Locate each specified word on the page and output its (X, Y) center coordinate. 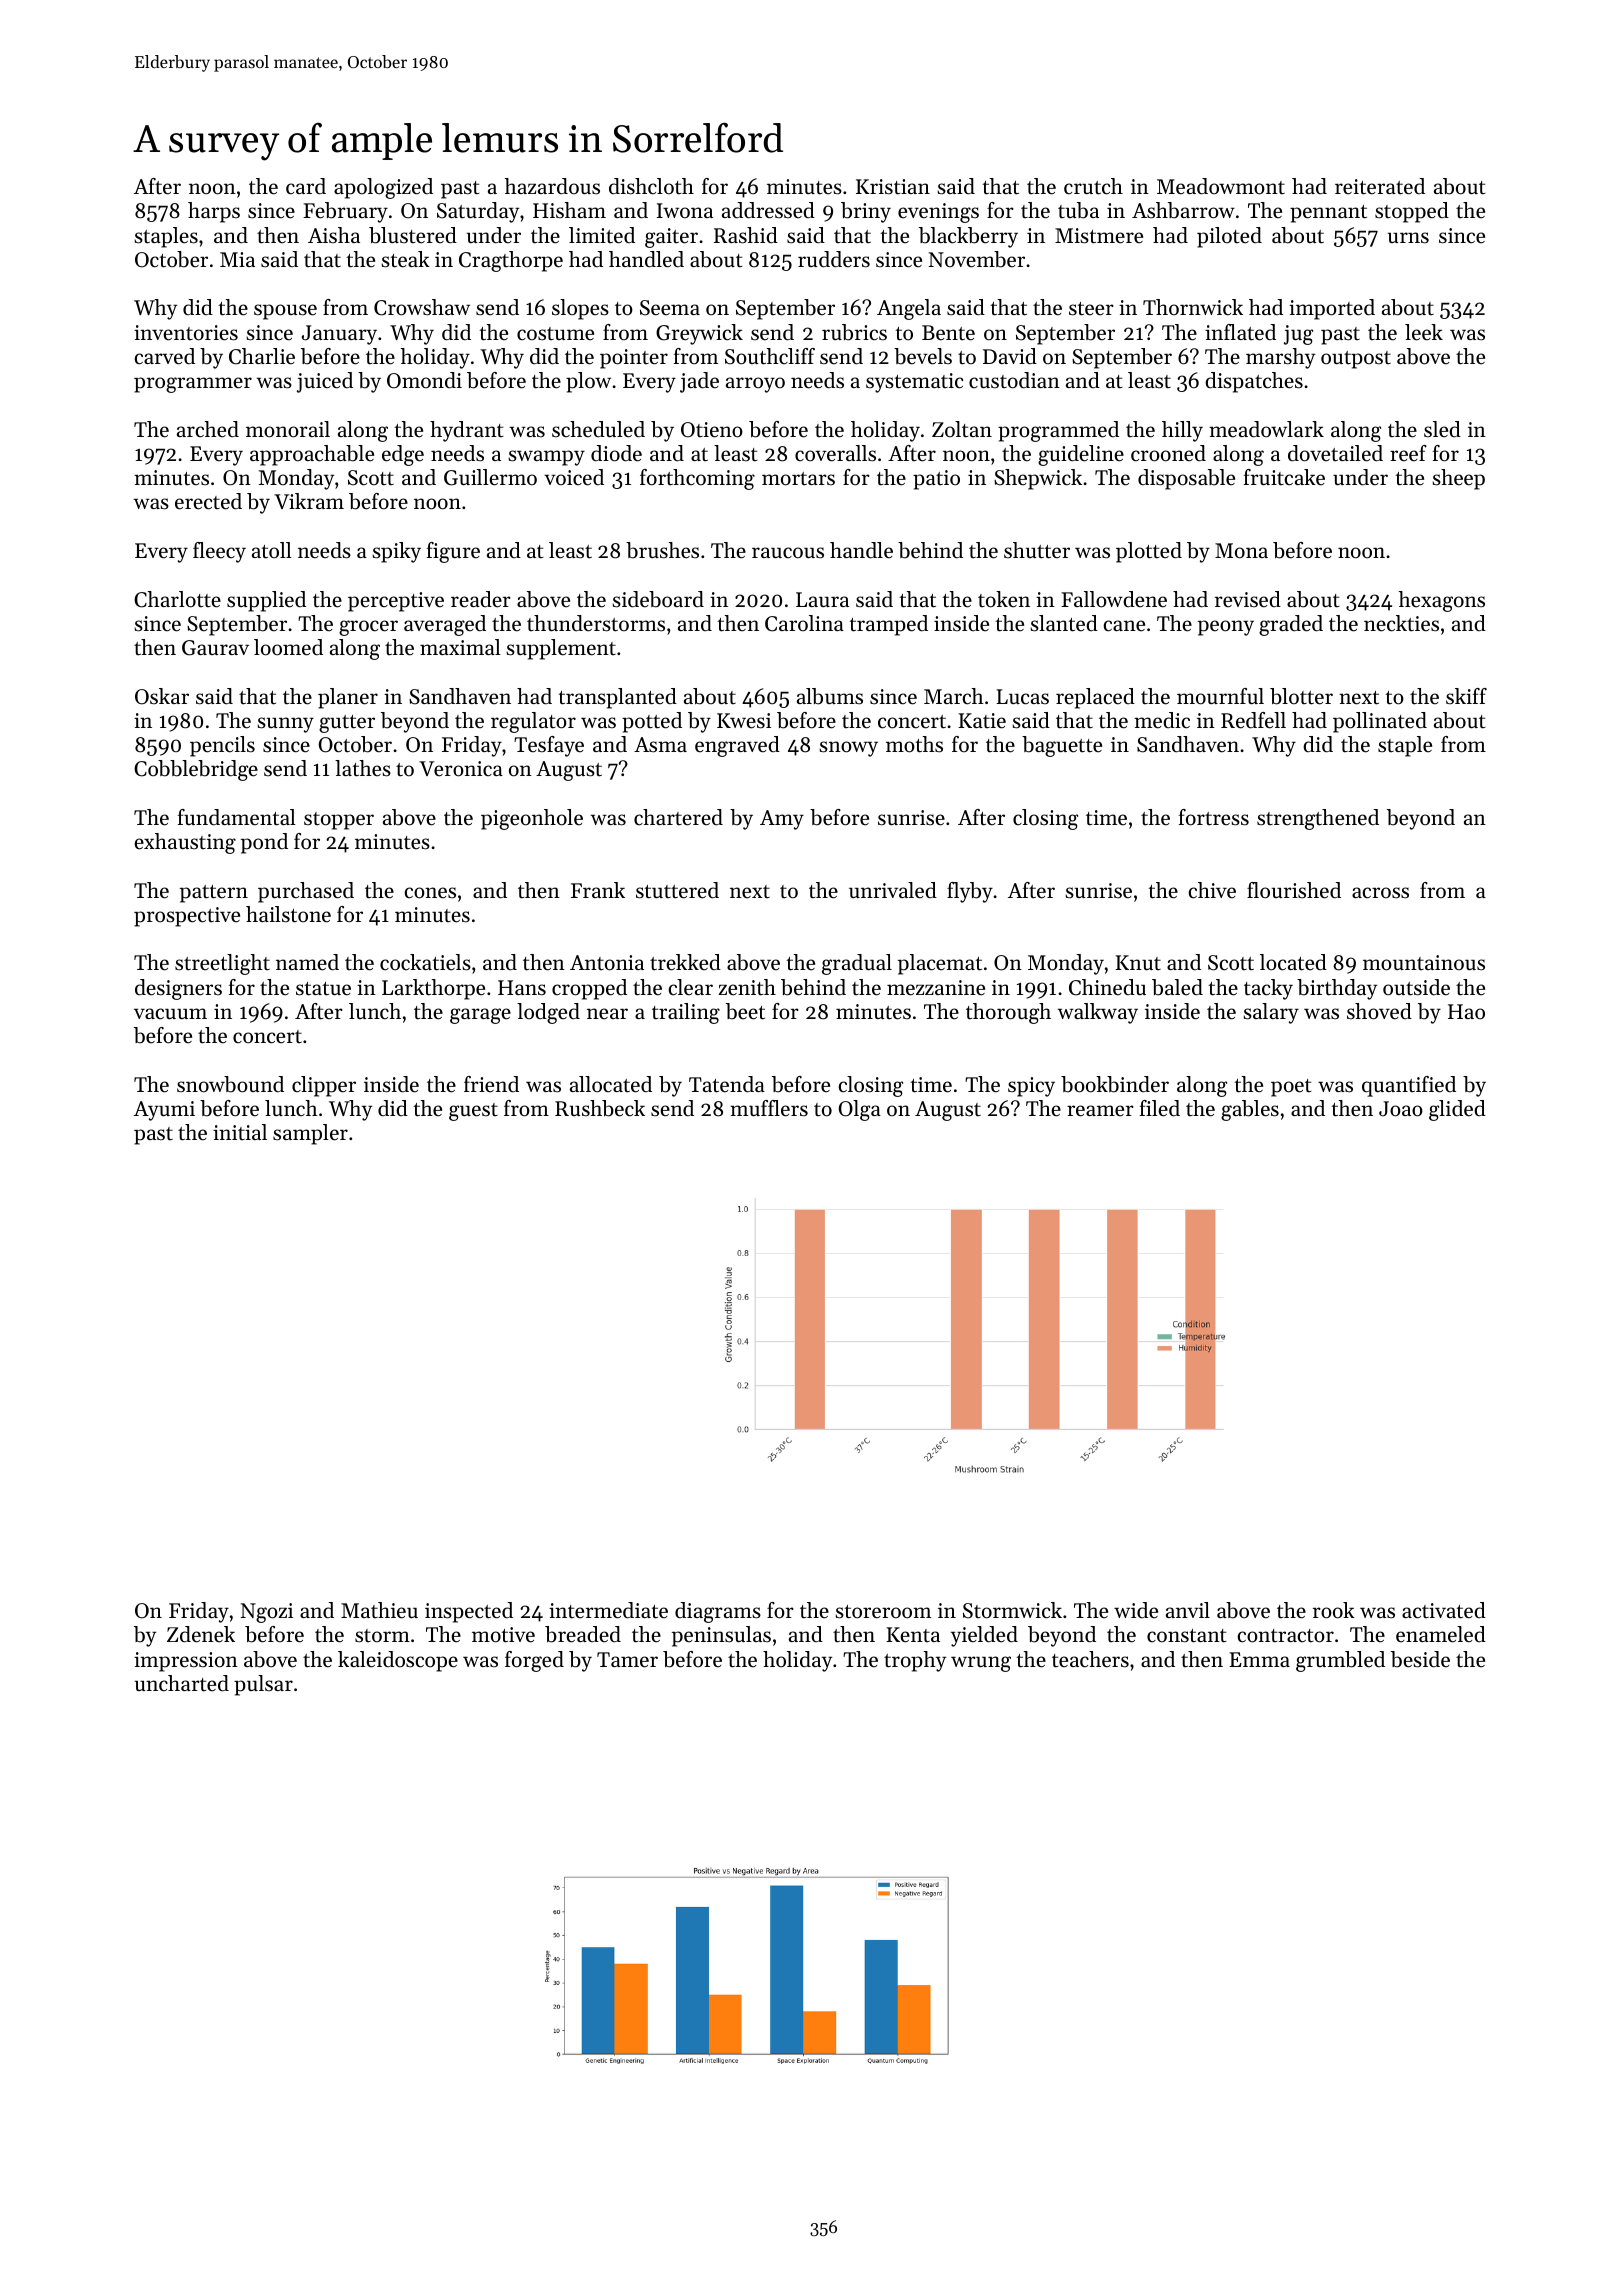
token (1004, 599)
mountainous (1424, 963)
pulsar (263, 1685)
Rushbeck (600, 1108)
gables (1250, 1110)
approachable (312, 455)
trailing (686, 1013)
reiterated (1380, 186)
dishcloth (651, 186)
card (306, 186)
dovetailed (1335, 453)
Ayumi (164, 1111)
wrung (981, 1664)
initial (240, 1132)
